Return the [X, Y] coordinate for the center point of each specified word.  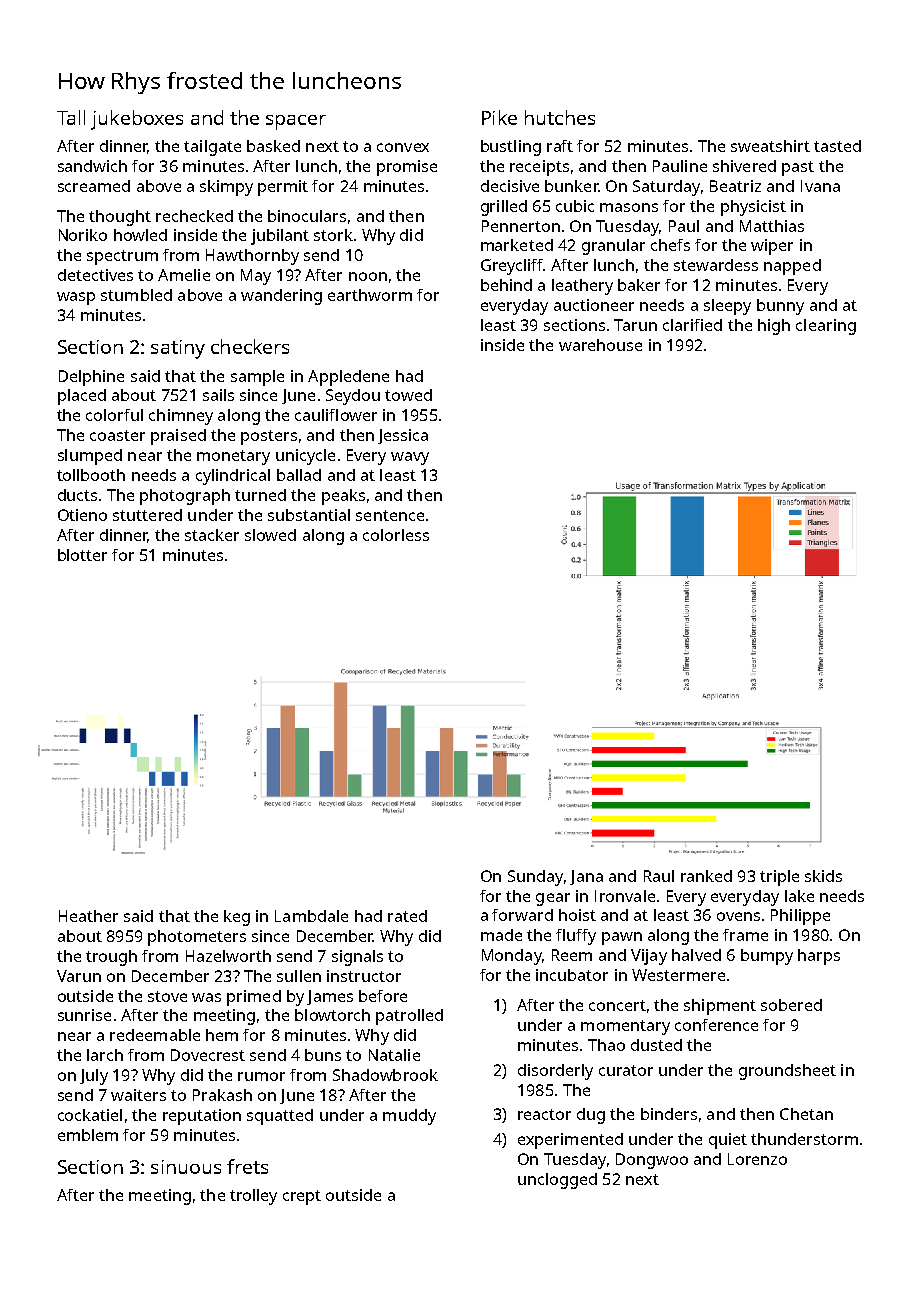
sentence [390, 515]
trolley [253, 1197]
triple [779, 878]
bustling [511, 148]
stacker [212, 535]
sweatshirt [770, 146]
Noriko [83, 235]
